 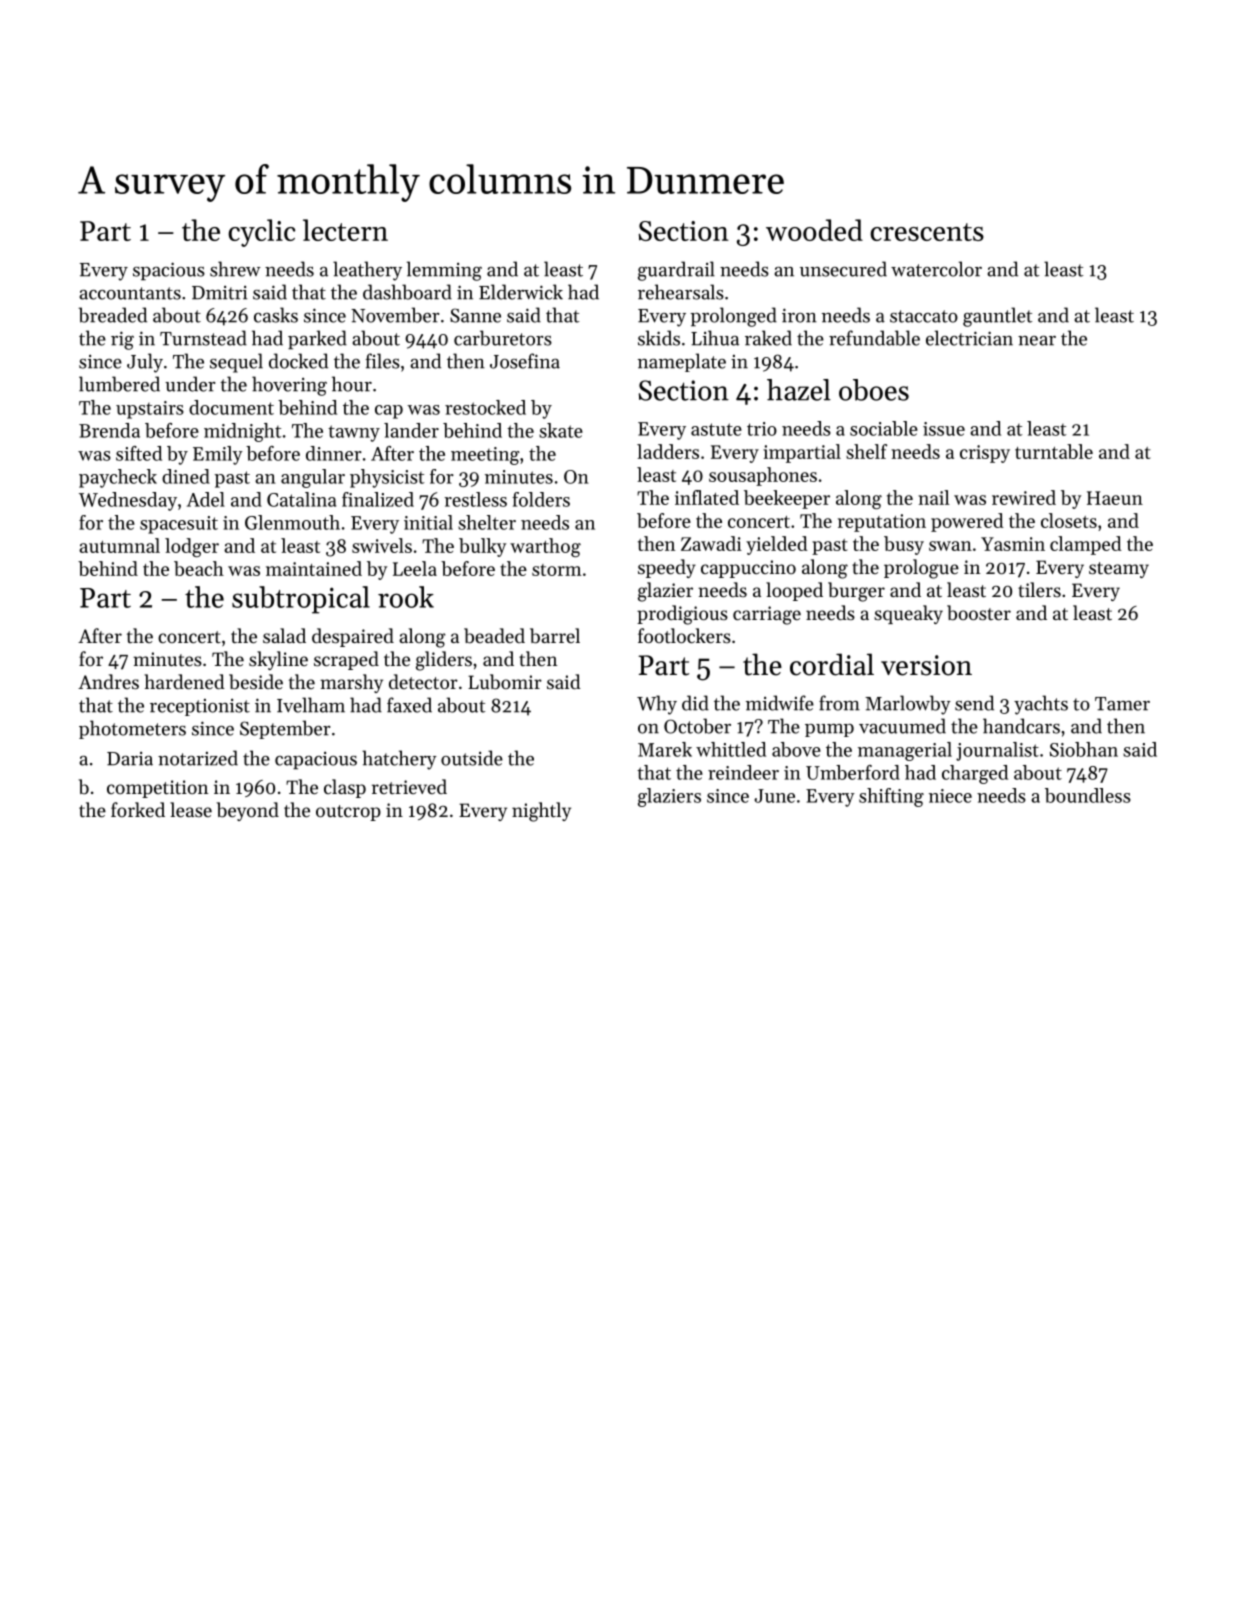 I want to click on tilers, so click(x=1039, y=589).
